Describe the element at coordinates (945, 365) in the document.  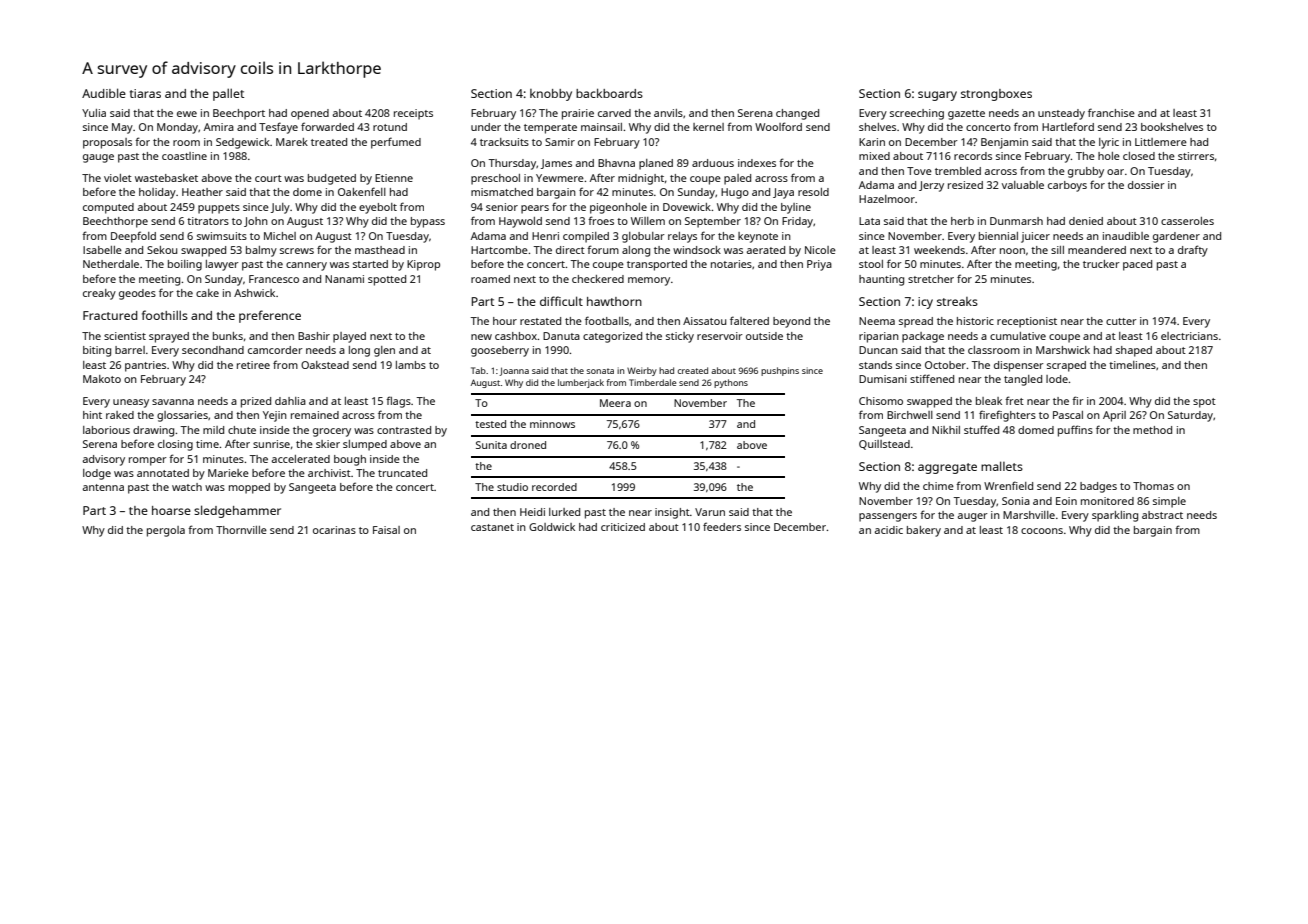
I see `October` at that location.
